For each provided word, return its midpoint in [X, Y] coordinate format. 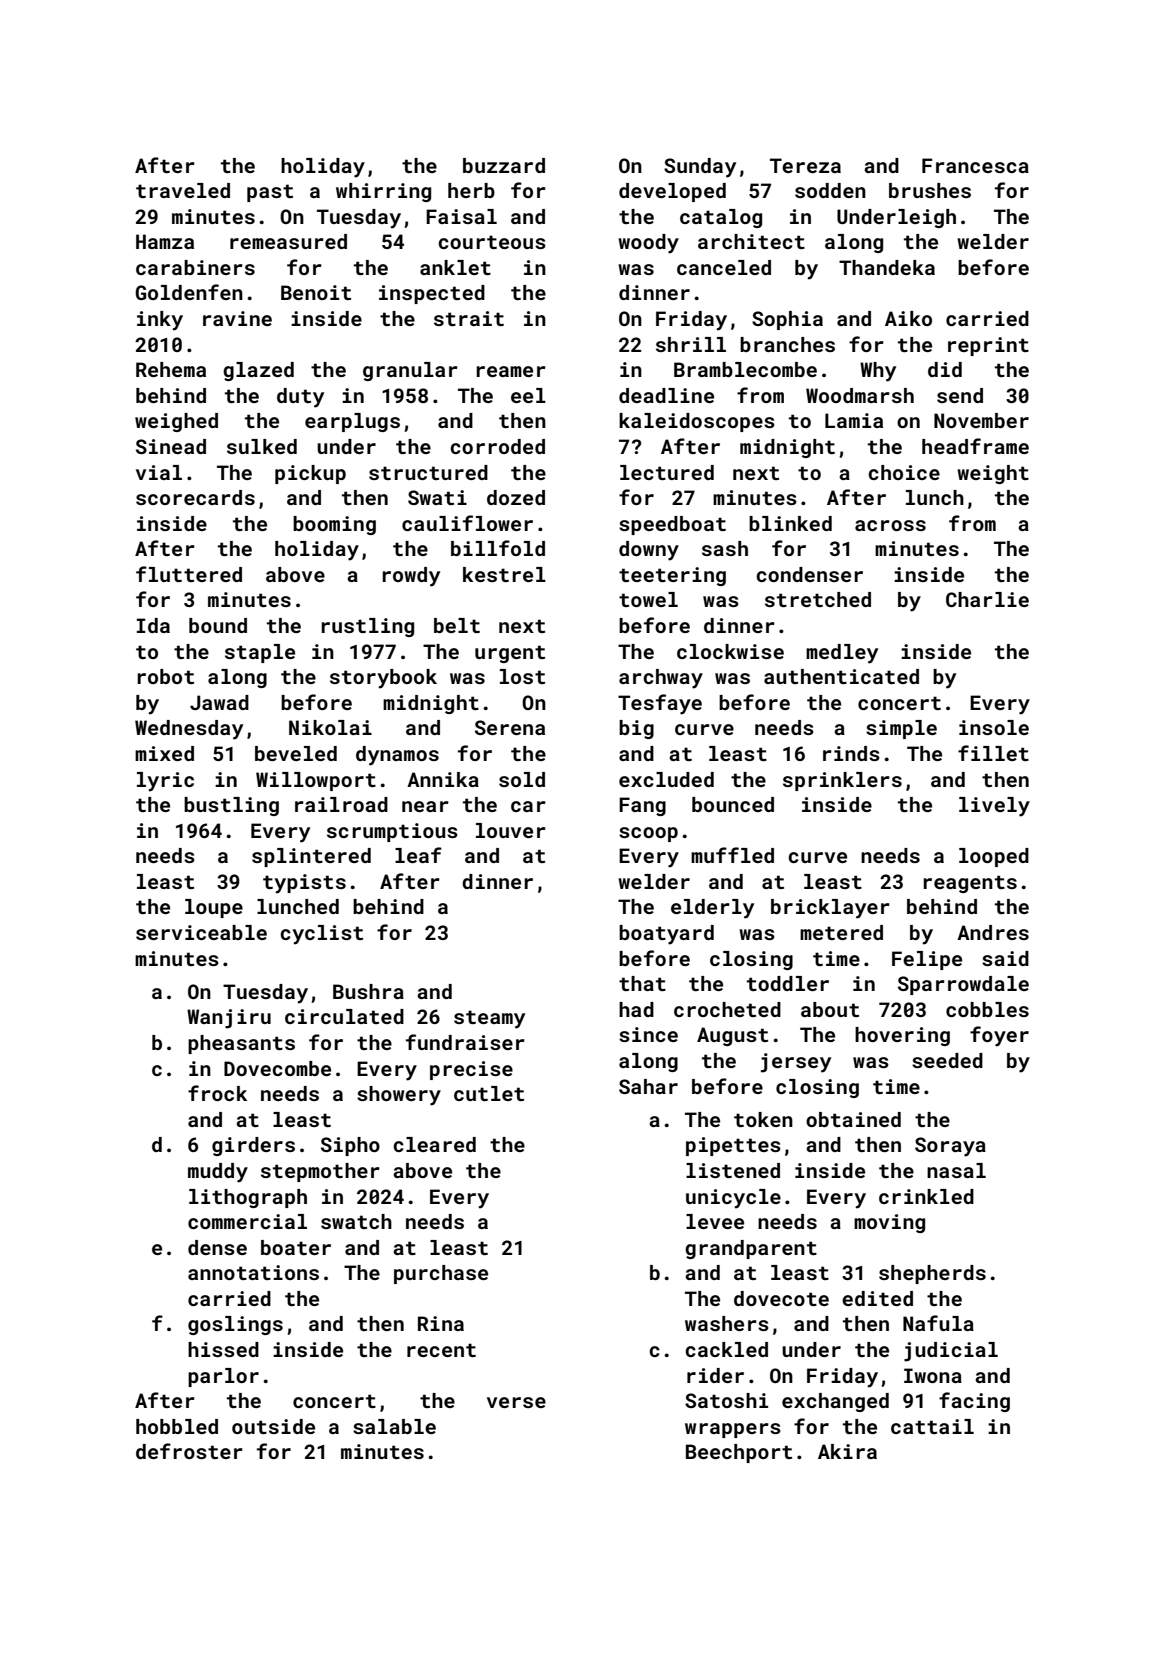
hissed [223, 1349]
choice [904, 472]
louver [511, 830]
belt [457, 625]
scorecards [195, 497]
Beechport [739, 1453]
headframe [975, 446]
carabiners [195, 267]
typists [304, 884]
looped [994, 857]
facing [974, 1402]
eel [528, 395]
